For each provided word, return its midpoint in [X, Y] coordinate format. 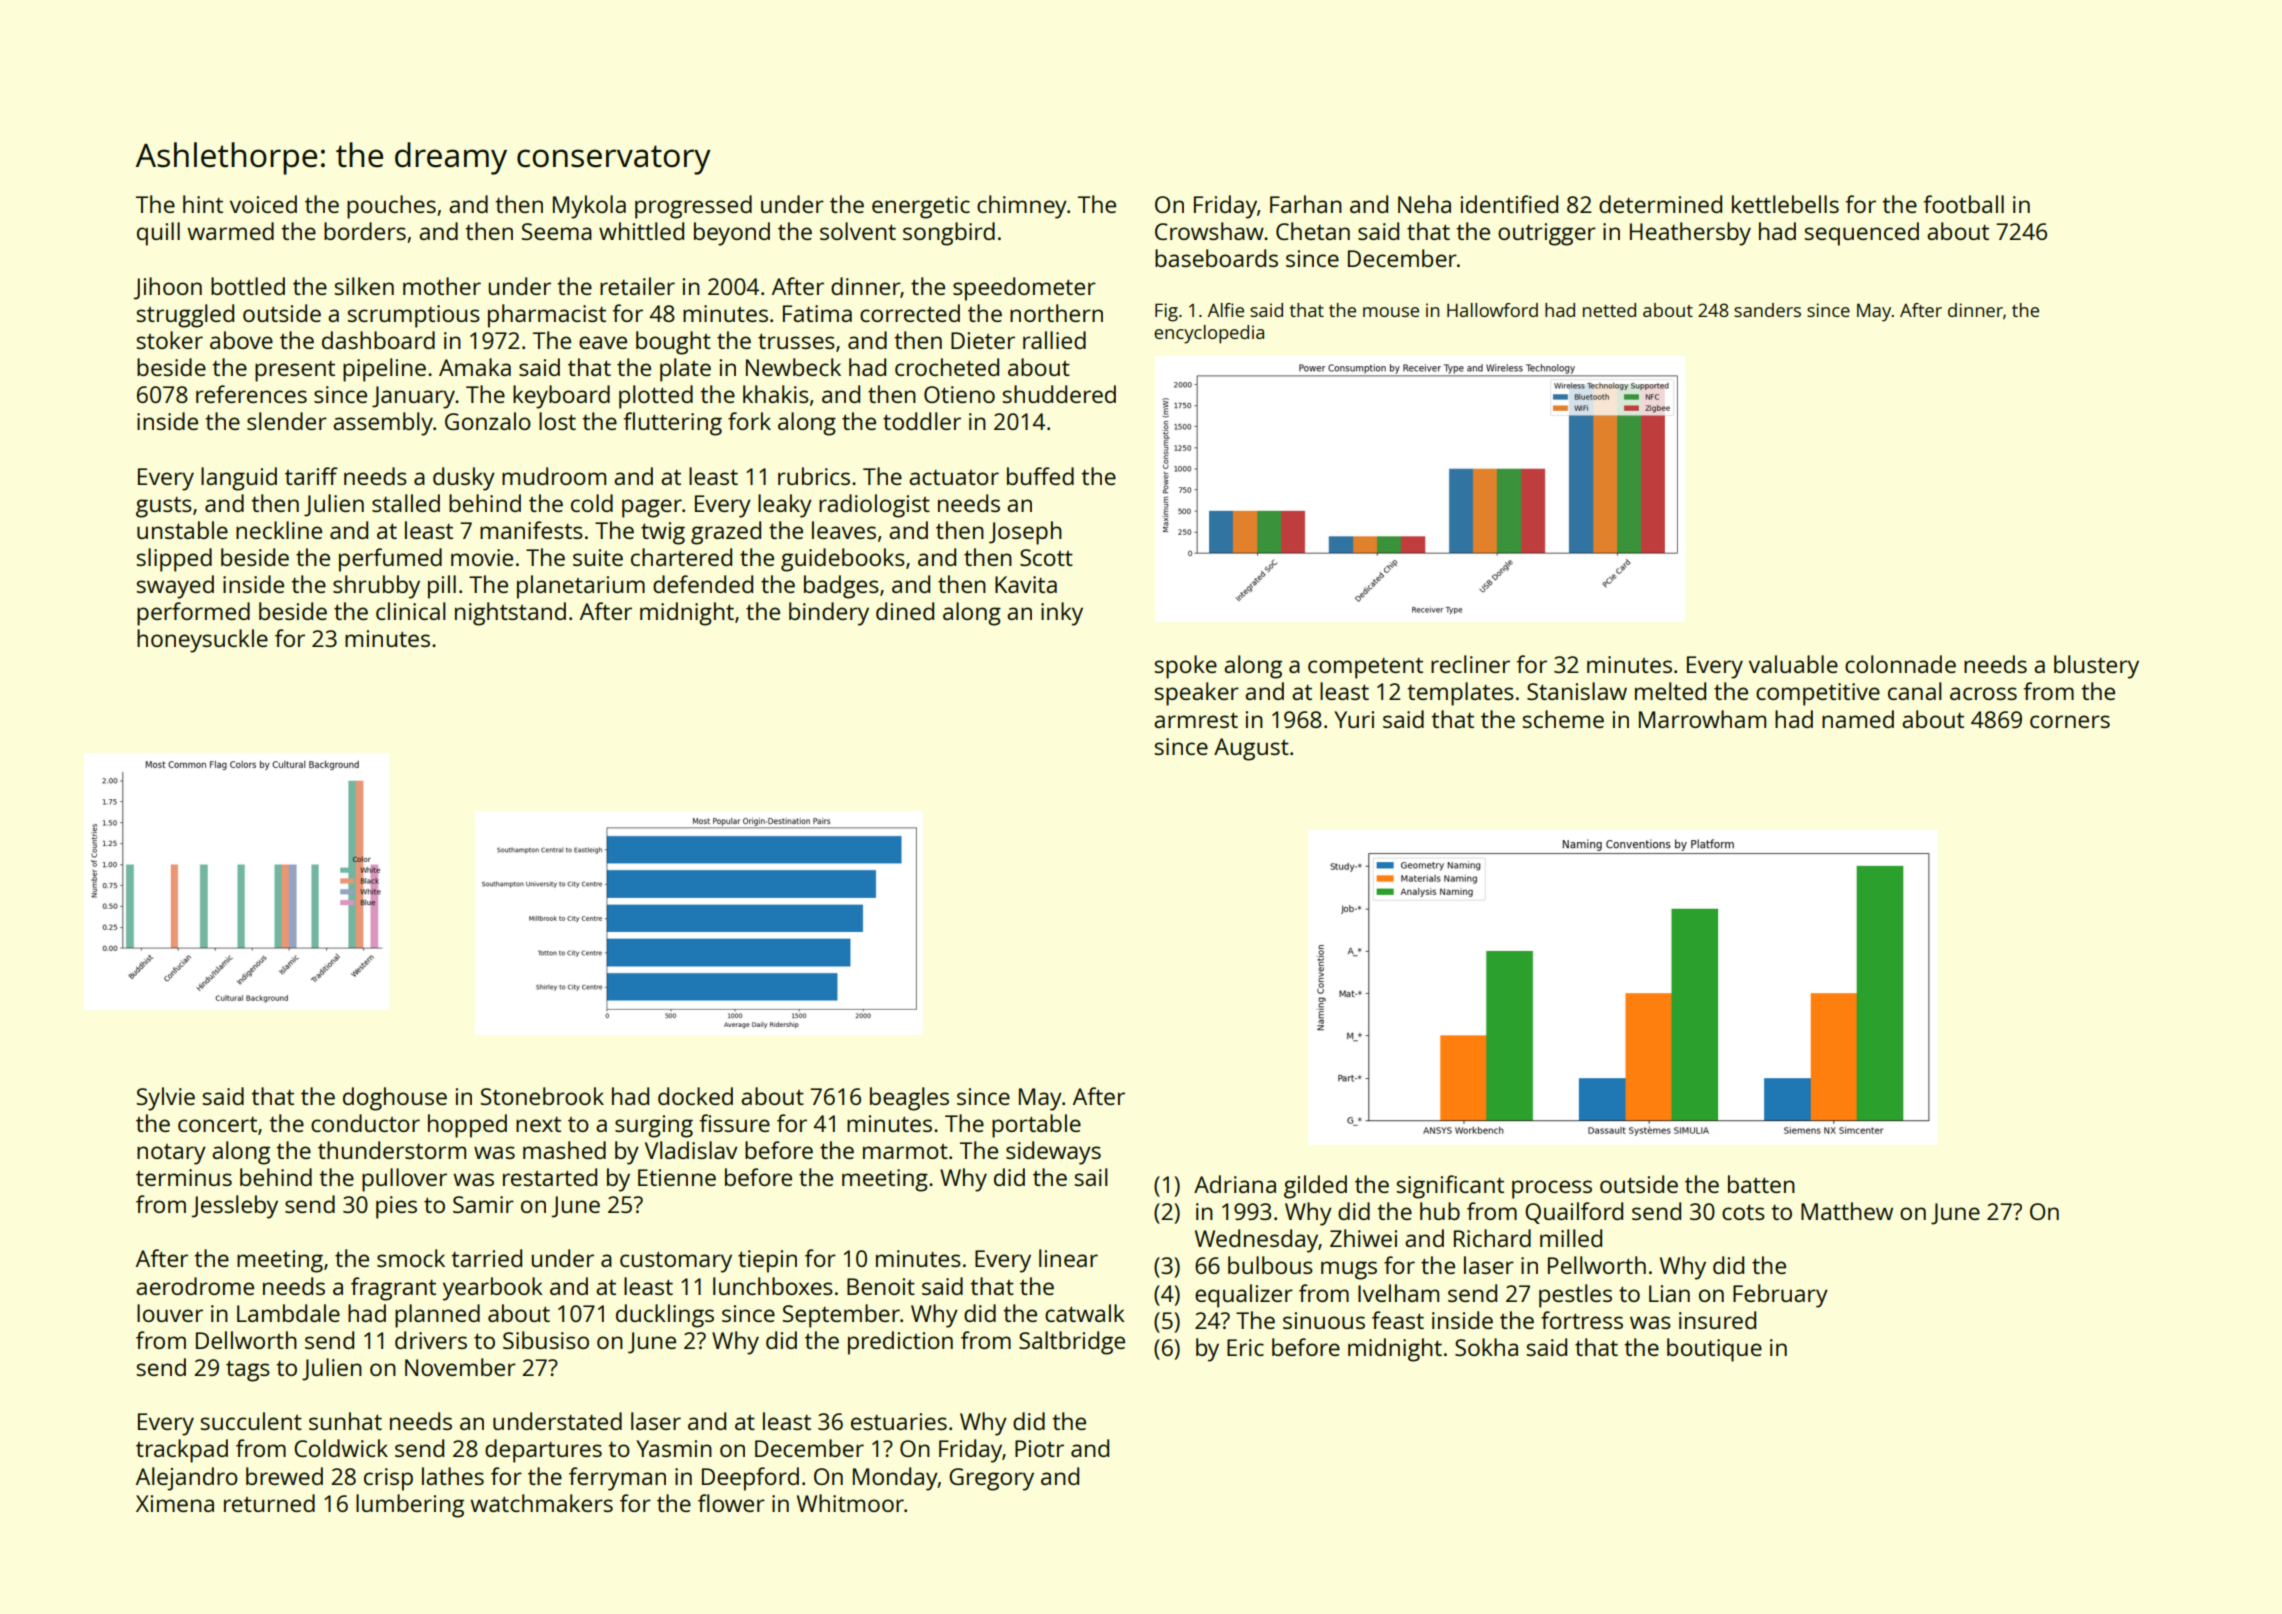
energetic [921, 207]
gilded [1315, 1187]
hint [203, 204]
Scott [1046, 557]
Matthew [1847, 1211]
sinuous [1324, 1320]
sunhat [345, 1421]
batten [1761, 1184]
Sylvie [166, 1099]
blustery [2096, 667]
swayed [175, 587]
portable [1036, 1126]
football [1964, 204]
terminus [184, 1177]
